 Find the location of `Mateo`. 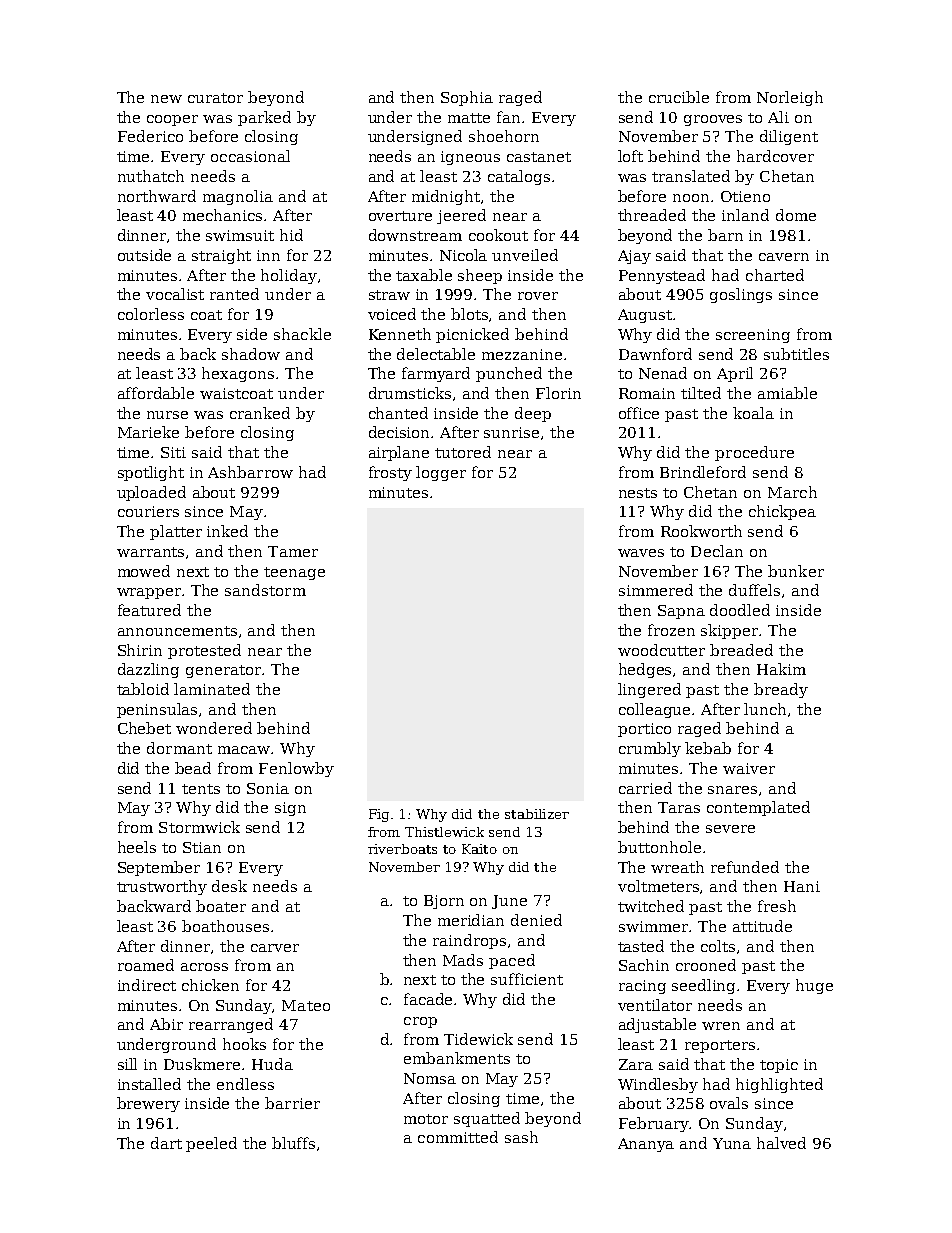

Mateo is located at coordinates (306, 1005).
